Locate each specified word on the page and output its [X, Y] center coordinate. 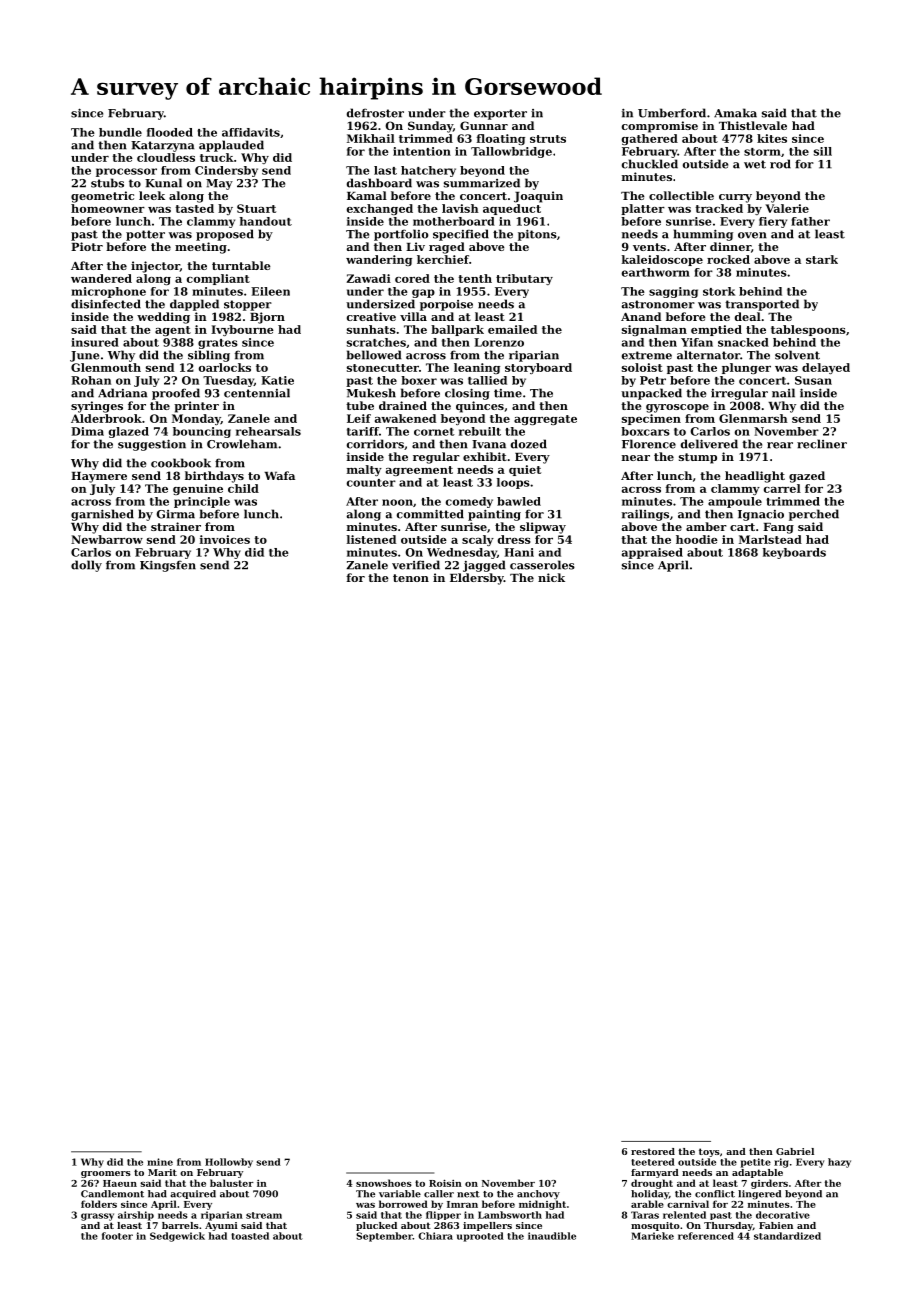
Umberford [672, 113]
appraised [652, 553]
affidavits [251, 132]
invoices [225, 539]
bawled [519, 501]
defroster [375, 113]
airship [136, 1216]
